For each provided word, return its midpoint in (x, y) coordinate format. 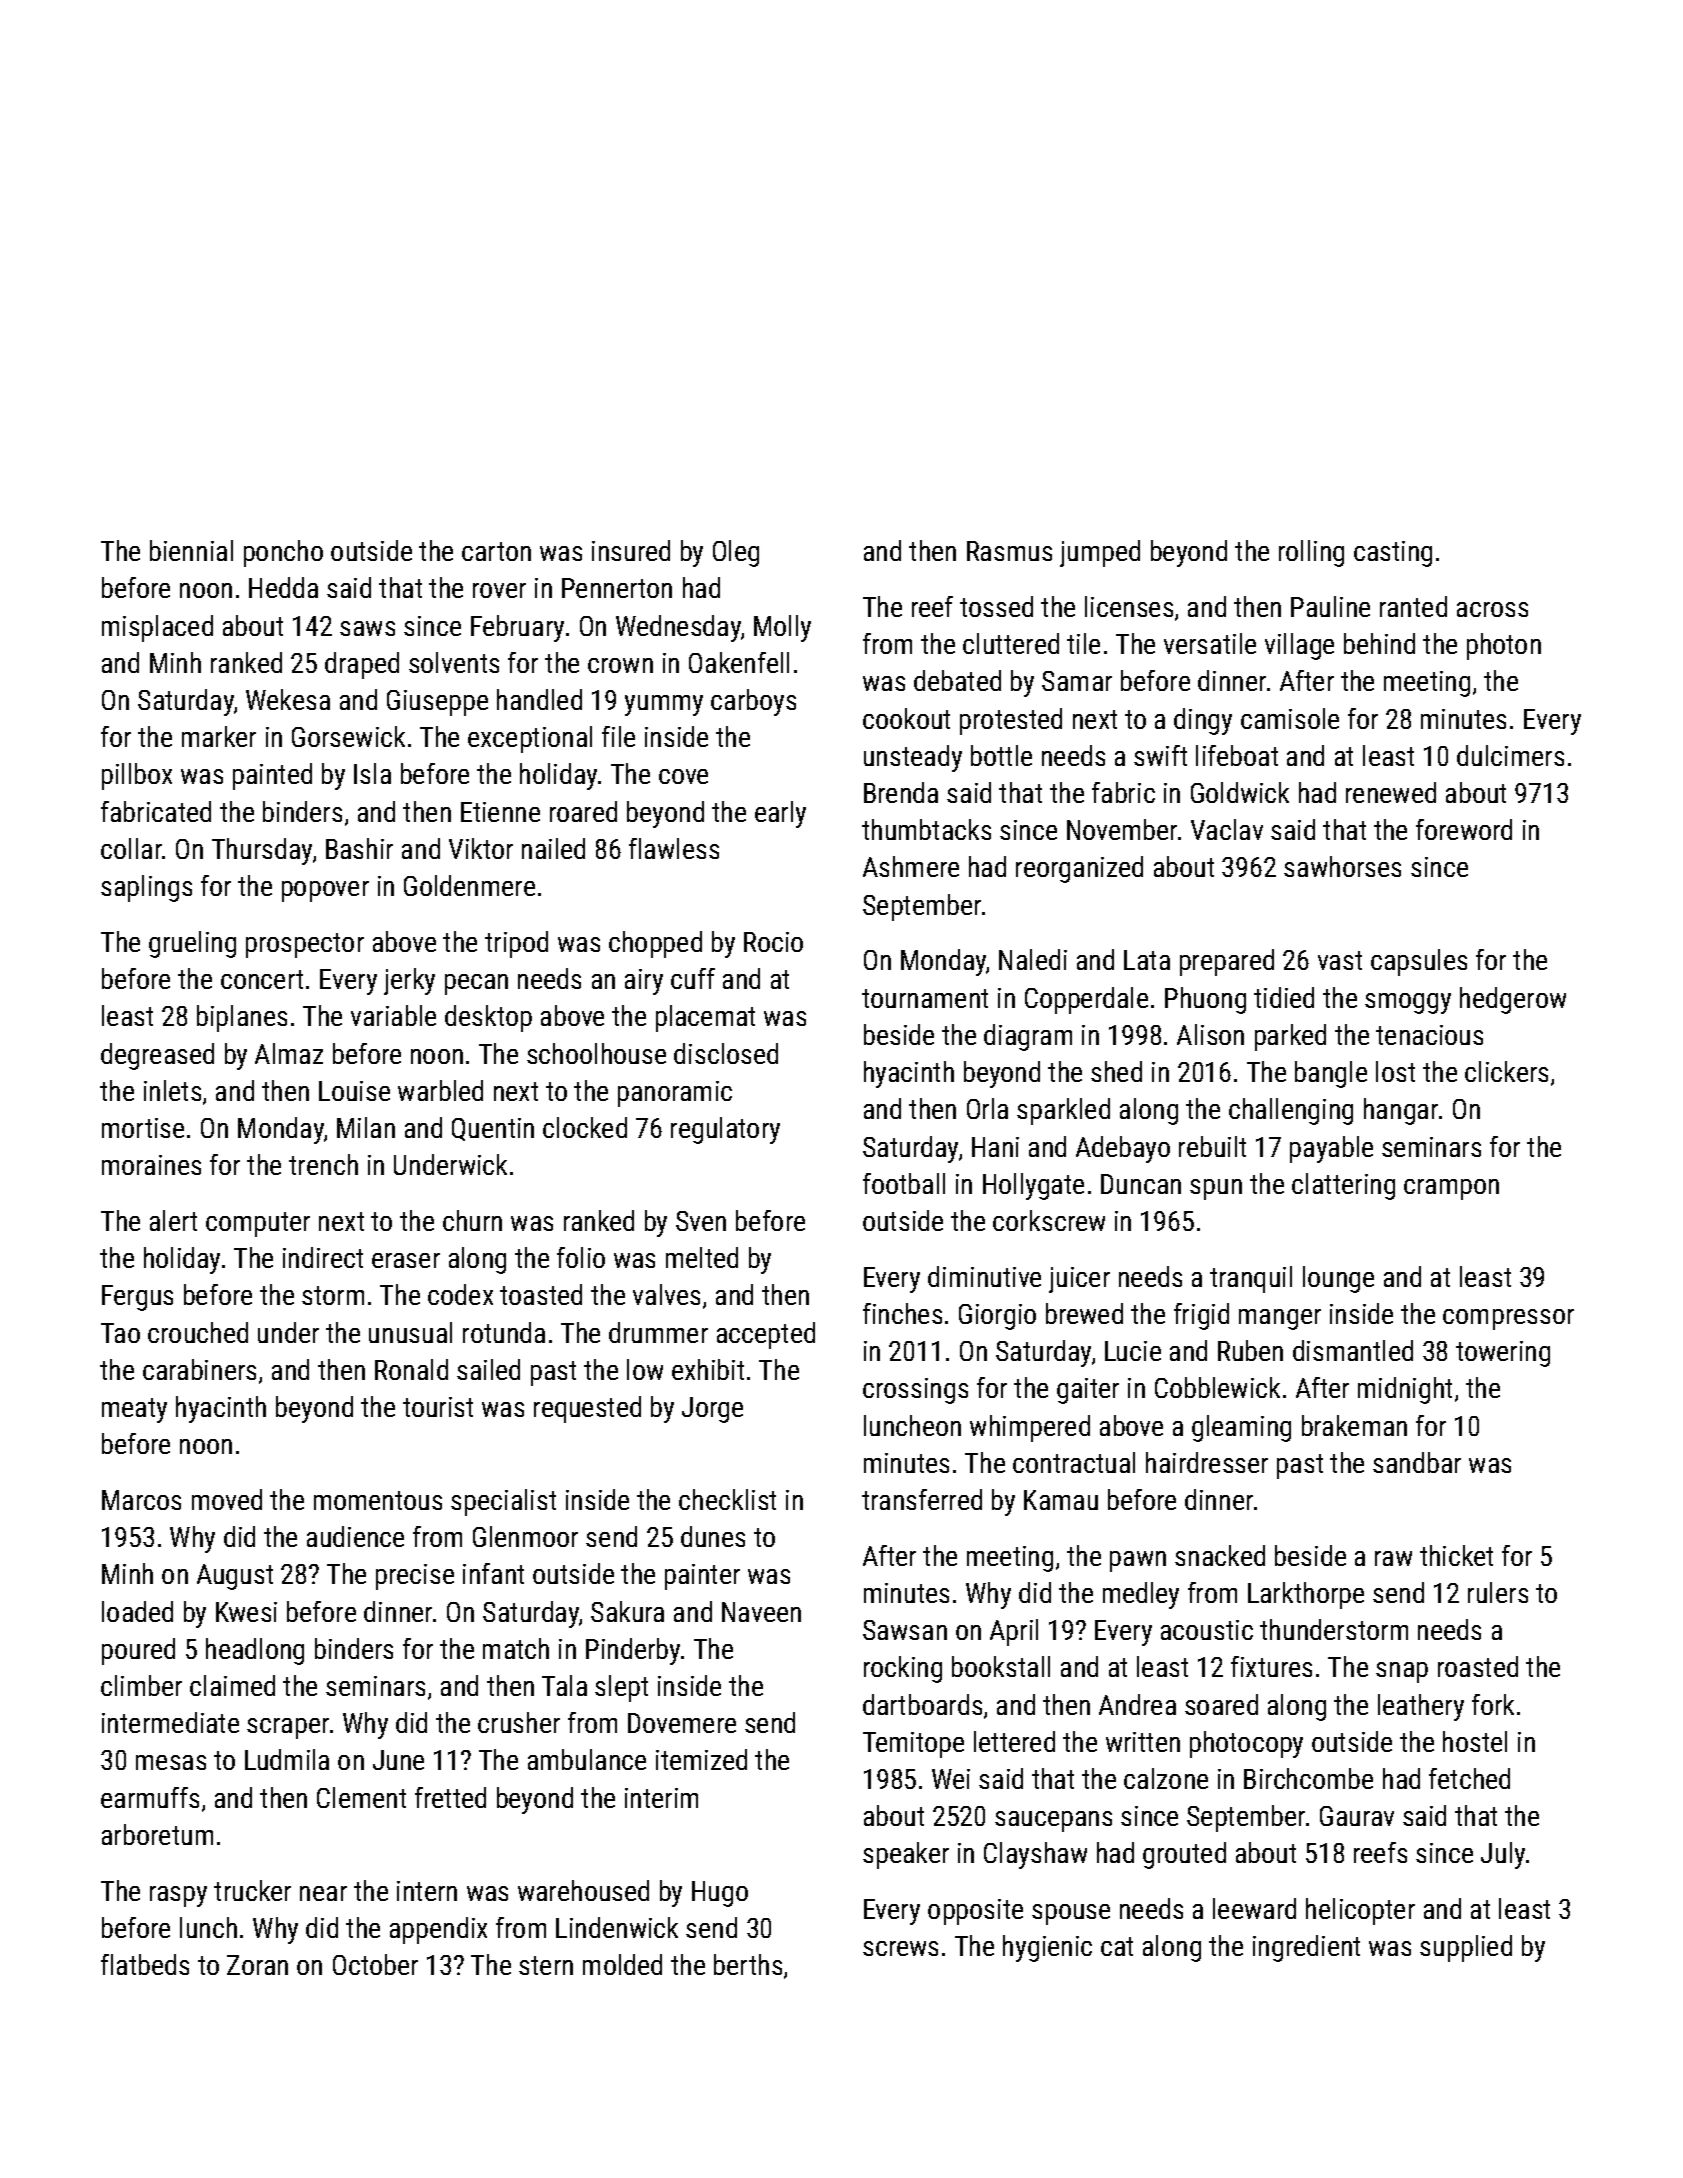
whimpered (1030, 1428)
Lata (1147, 960)
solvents (454, 662)
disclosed (726, 1053)
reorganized (1079, 869)
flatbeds (145, 1964)
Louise (354, 1091)
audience (355, 1536)
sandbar (1417, 1462)
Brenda (901, 792)
